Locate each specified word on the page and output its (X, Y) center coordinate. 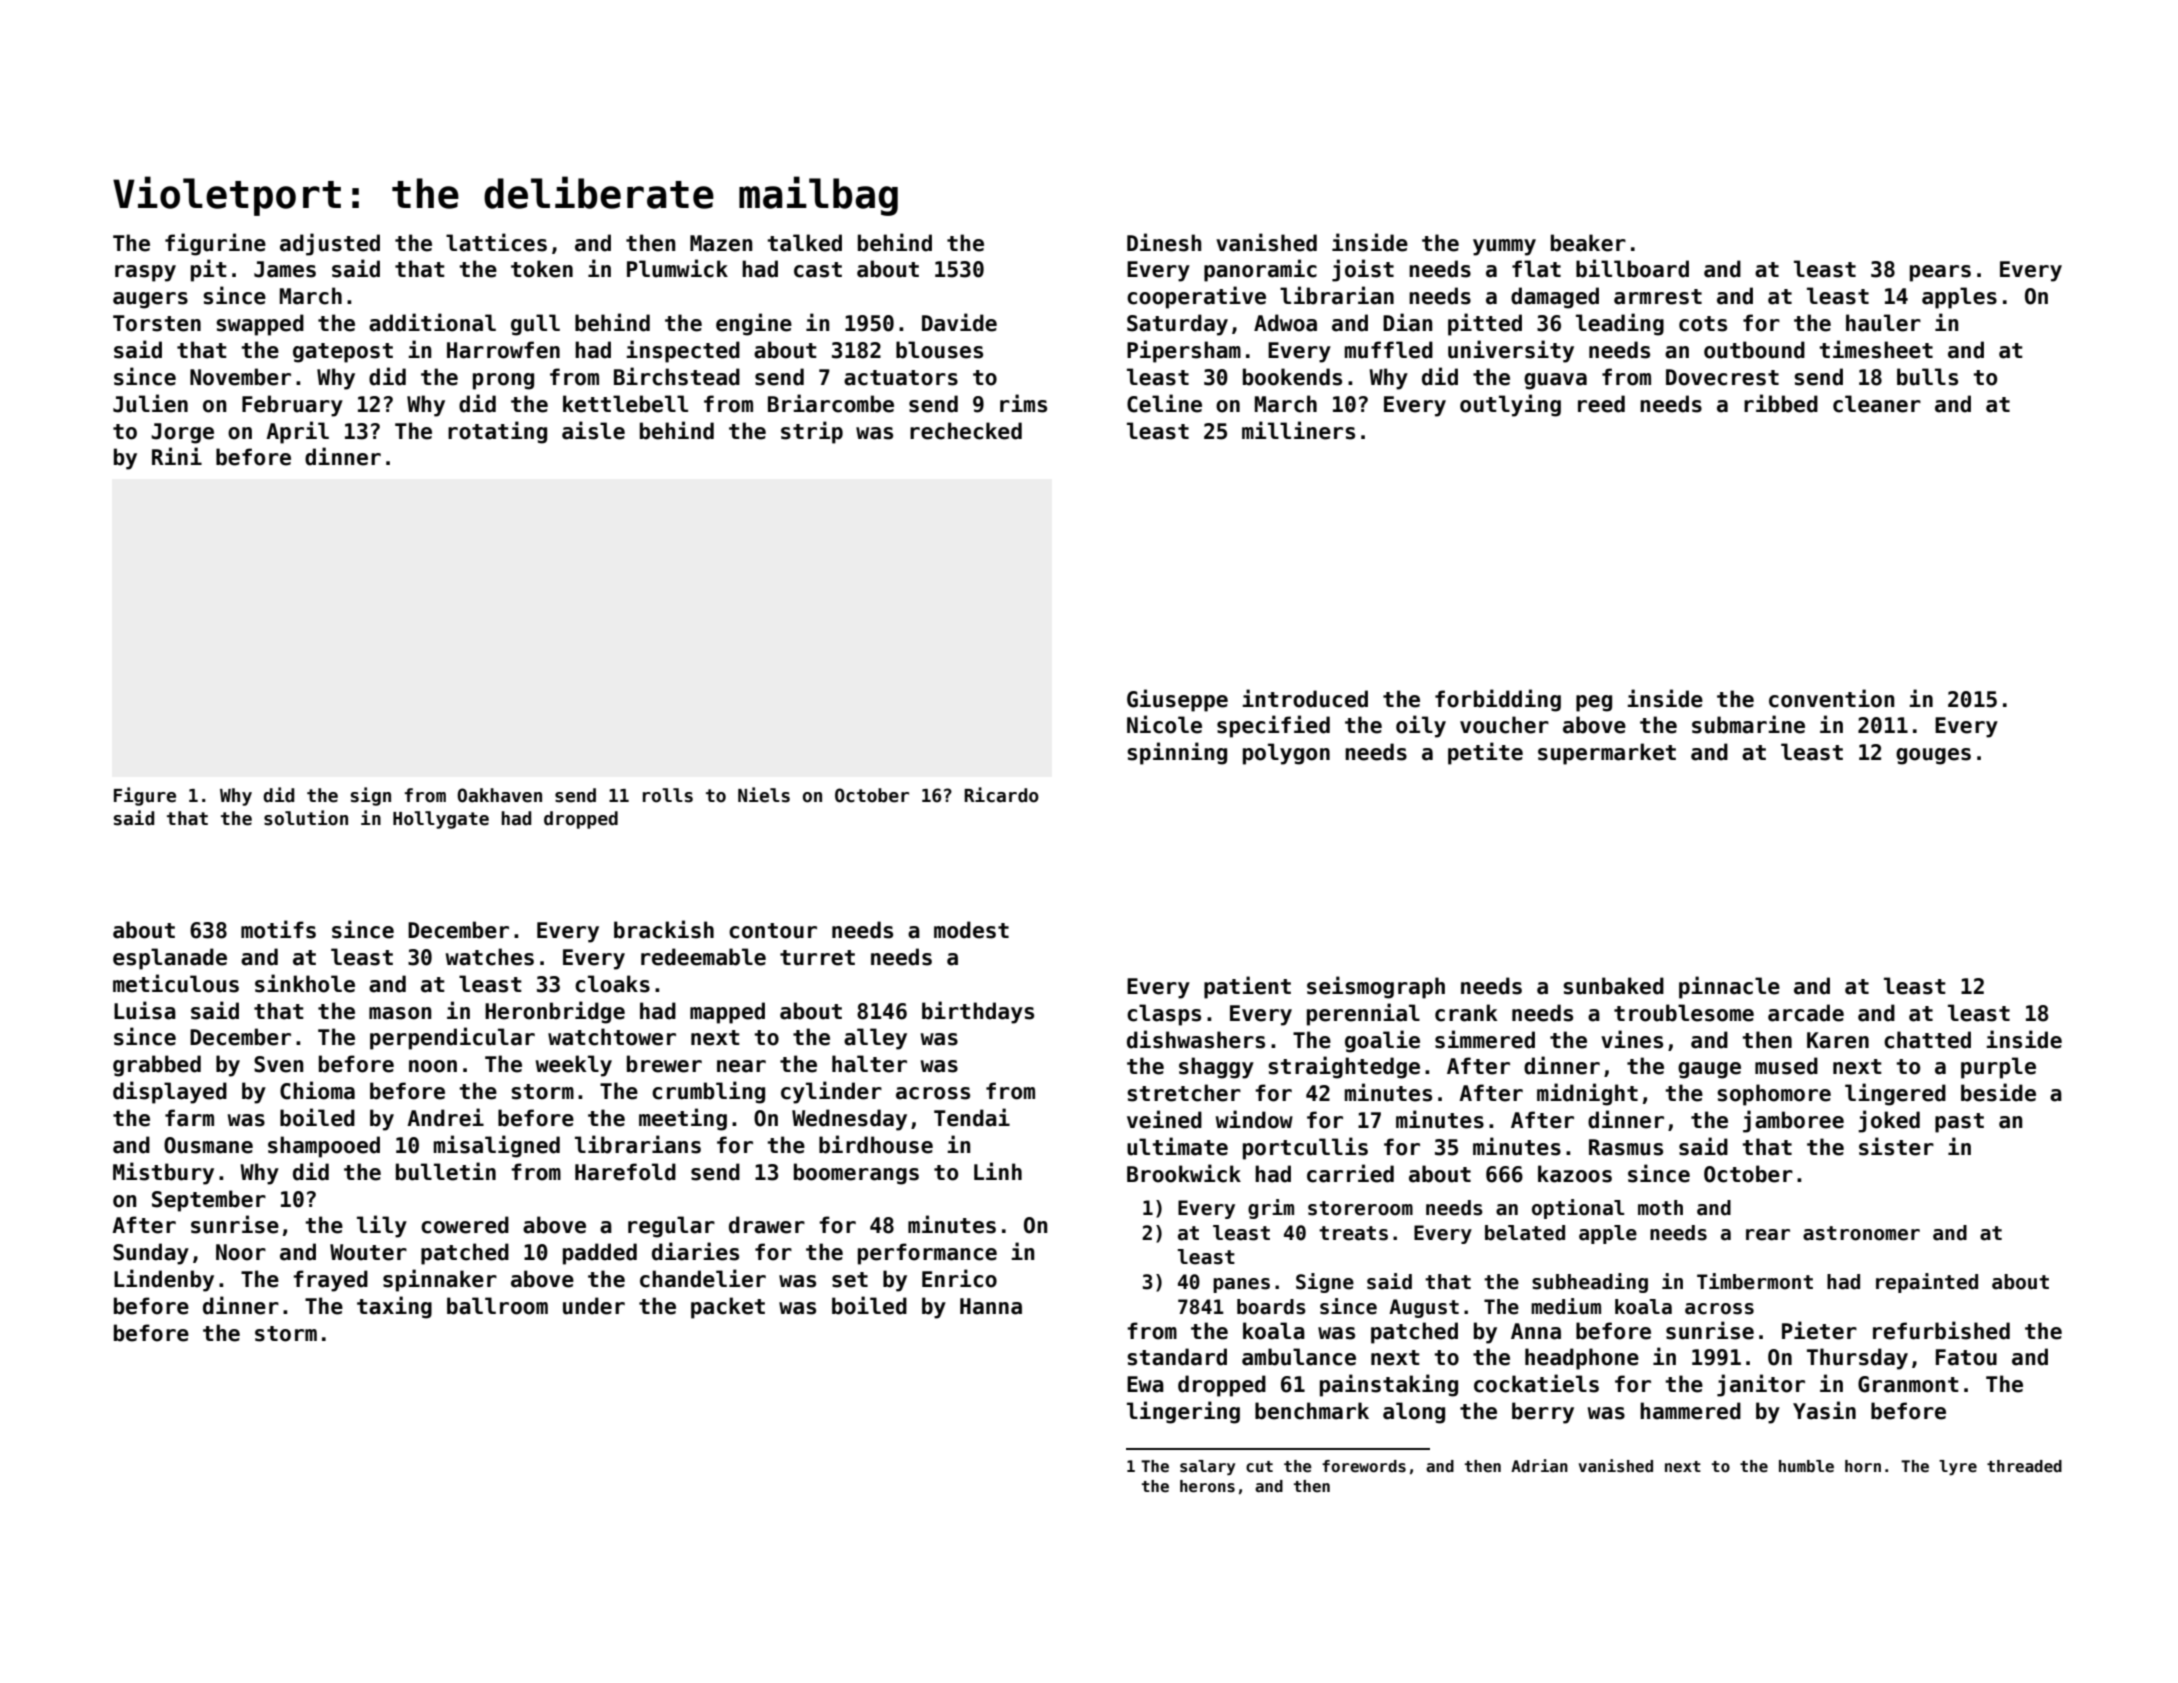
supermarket (1607, 754)
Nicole (1164, 724)
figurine (215, 244)
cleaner (1877, 404)
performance (927, 1254)
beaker (1588, 243)
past (1959, 1123)
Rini (177, 456)
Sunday (151, 1254)
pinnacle (1729, 987)
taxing (394, 1307)
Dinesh (1164, 242)
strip (812, 432)
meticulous (176, 983)
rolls (668, 795)
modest (971, 930)
